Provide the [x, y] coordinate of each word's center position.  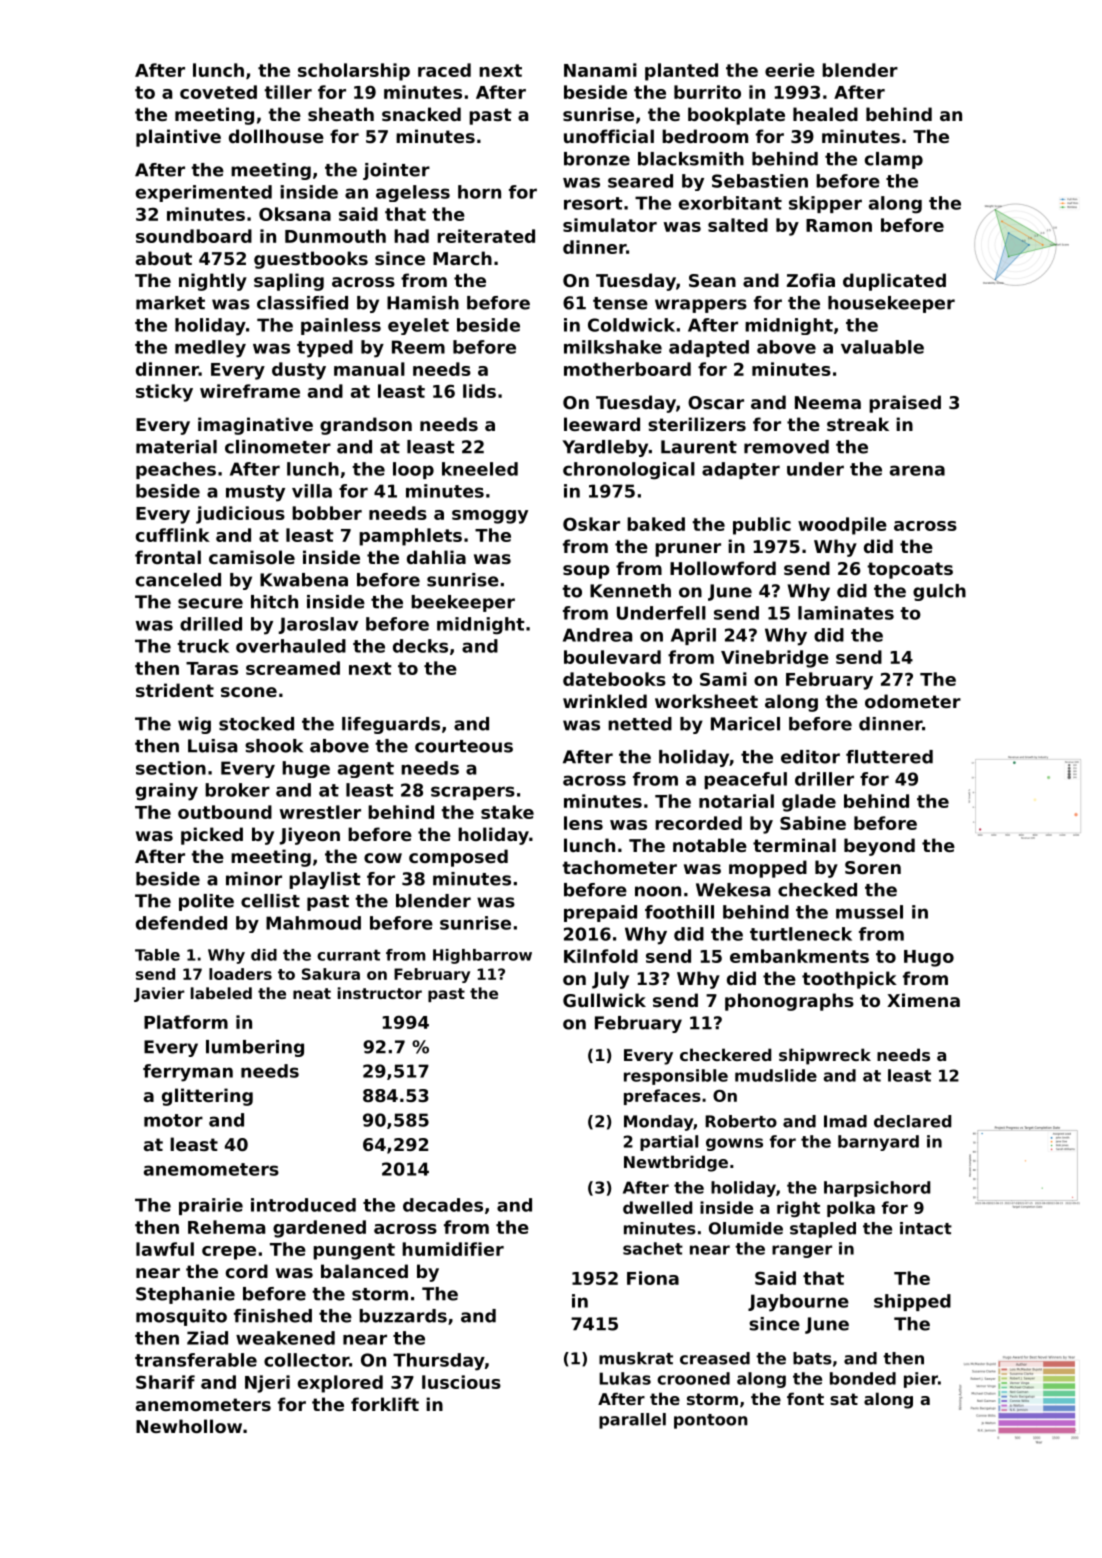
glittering [207, 1097]
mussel [869, 912]
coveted [218, 92]
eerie [790, 70]
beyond [879, 847]
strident [175, 690]
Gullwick [604, 1000]
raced [444, 70]
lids [479, 391]
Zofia [811, 280]
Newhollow [189, 1426]
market [170, 303]
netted [640, 724]
